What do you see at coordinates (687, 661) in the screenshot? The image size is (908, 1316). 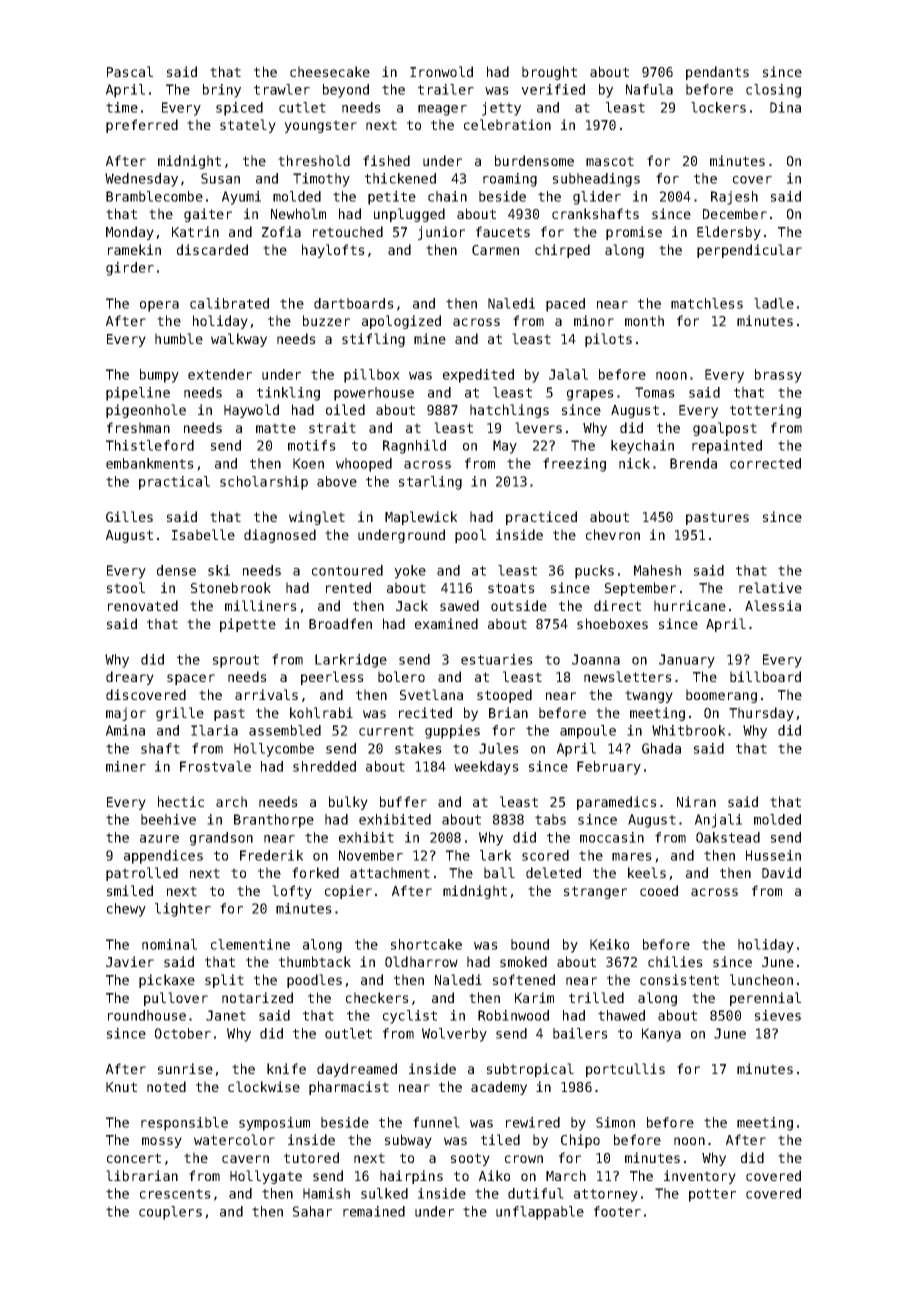 I see `January` at bounding box center [687, 661].
